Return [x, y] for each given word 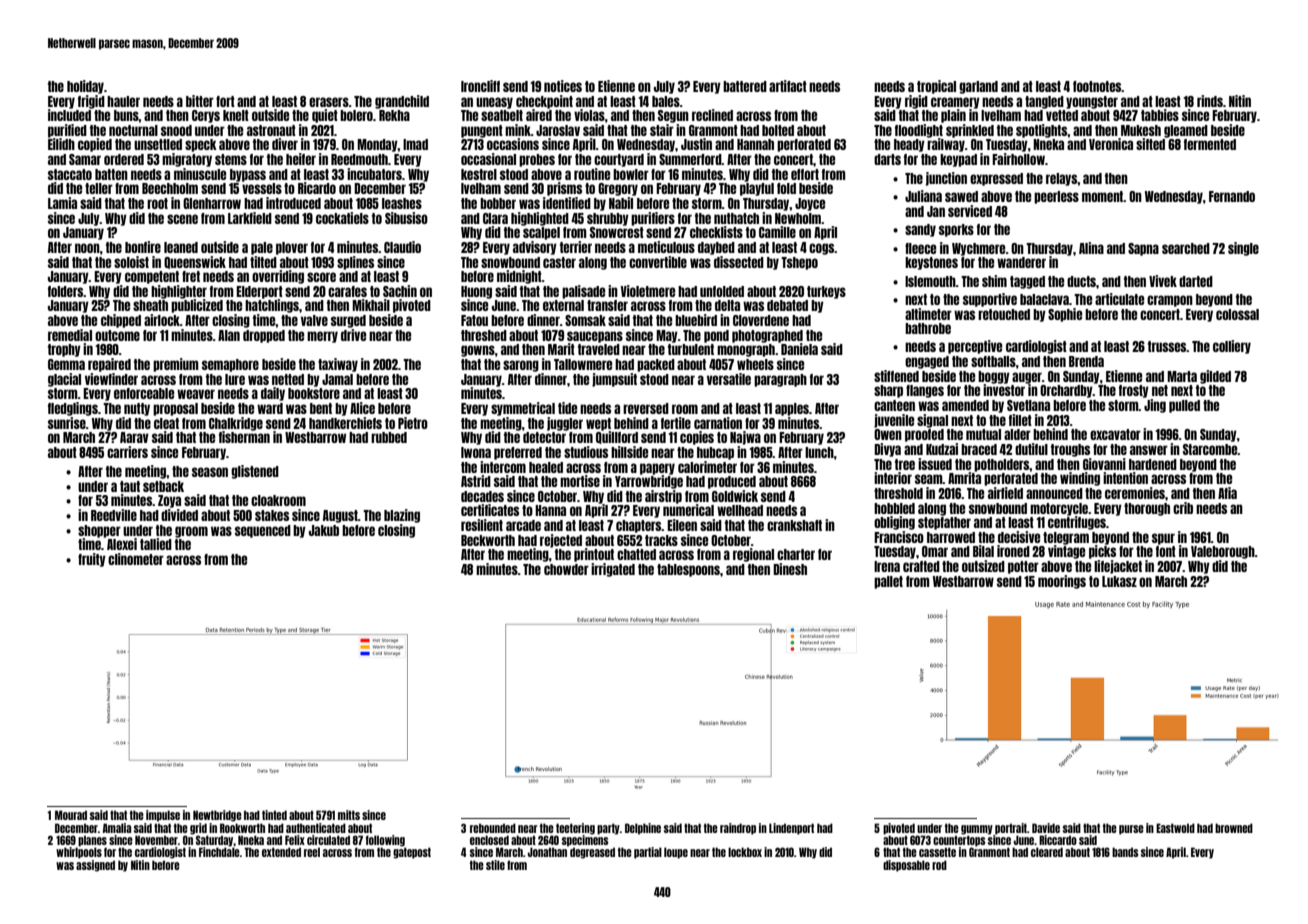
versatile [729, 379]
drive [353, 335]
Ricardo [317, 188]
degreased [592, 853]
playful [757, 189]
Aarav [134, 437]
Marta [1182, 376]
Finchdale [219, 852]
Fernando [1232, 196]
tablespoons [688, 570]
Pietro [413, 423]
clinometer [136, 559]
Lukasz [1119, 581]
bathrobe [928, 328]
